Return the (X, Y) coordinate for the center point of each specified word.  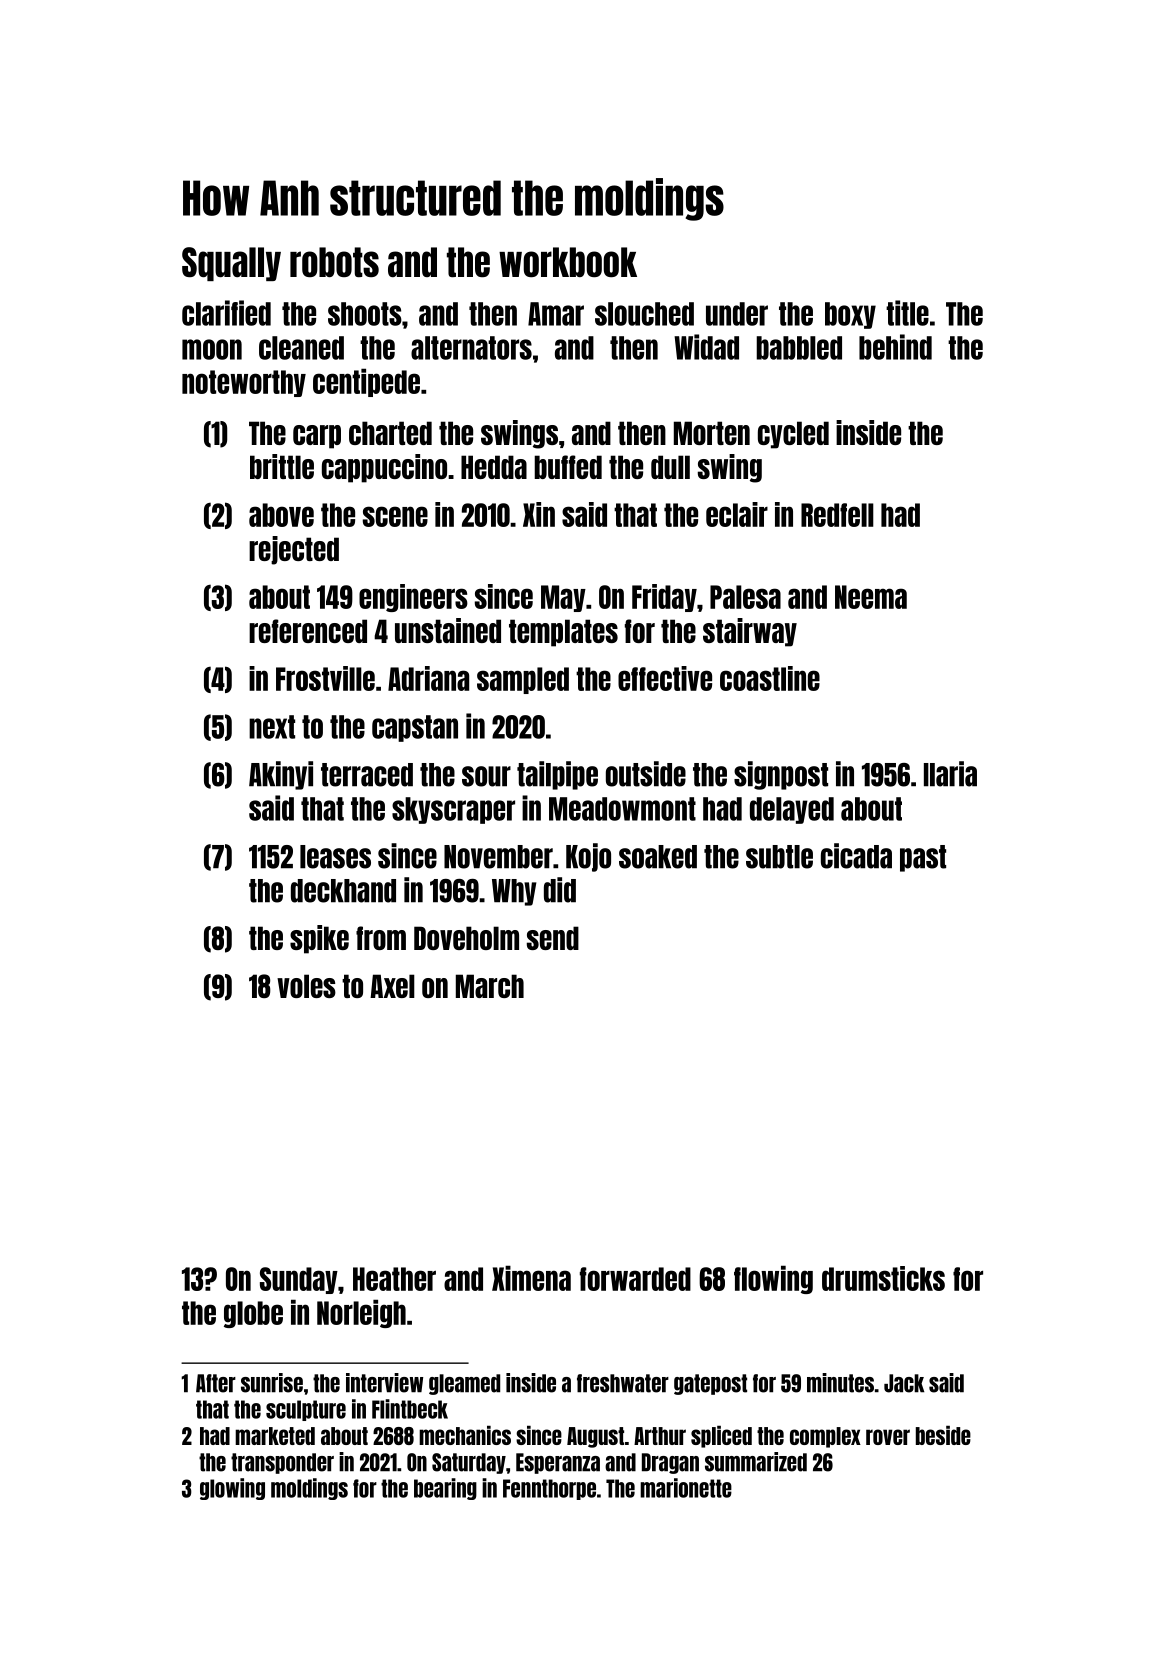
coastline (770, 678)
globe (253, 1314)
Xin (539, 514)
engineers (413, 598)
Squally (231, 264)
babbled (799, 348)
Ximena (531, 1278)
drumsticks (883, 1278)
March (490, 986)
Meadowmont (622, 809)
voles (306, 986)
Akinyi (281, 775)
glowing (232, 1489)
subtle (779, 857)
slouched (644, 314)
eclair (737, 514)
